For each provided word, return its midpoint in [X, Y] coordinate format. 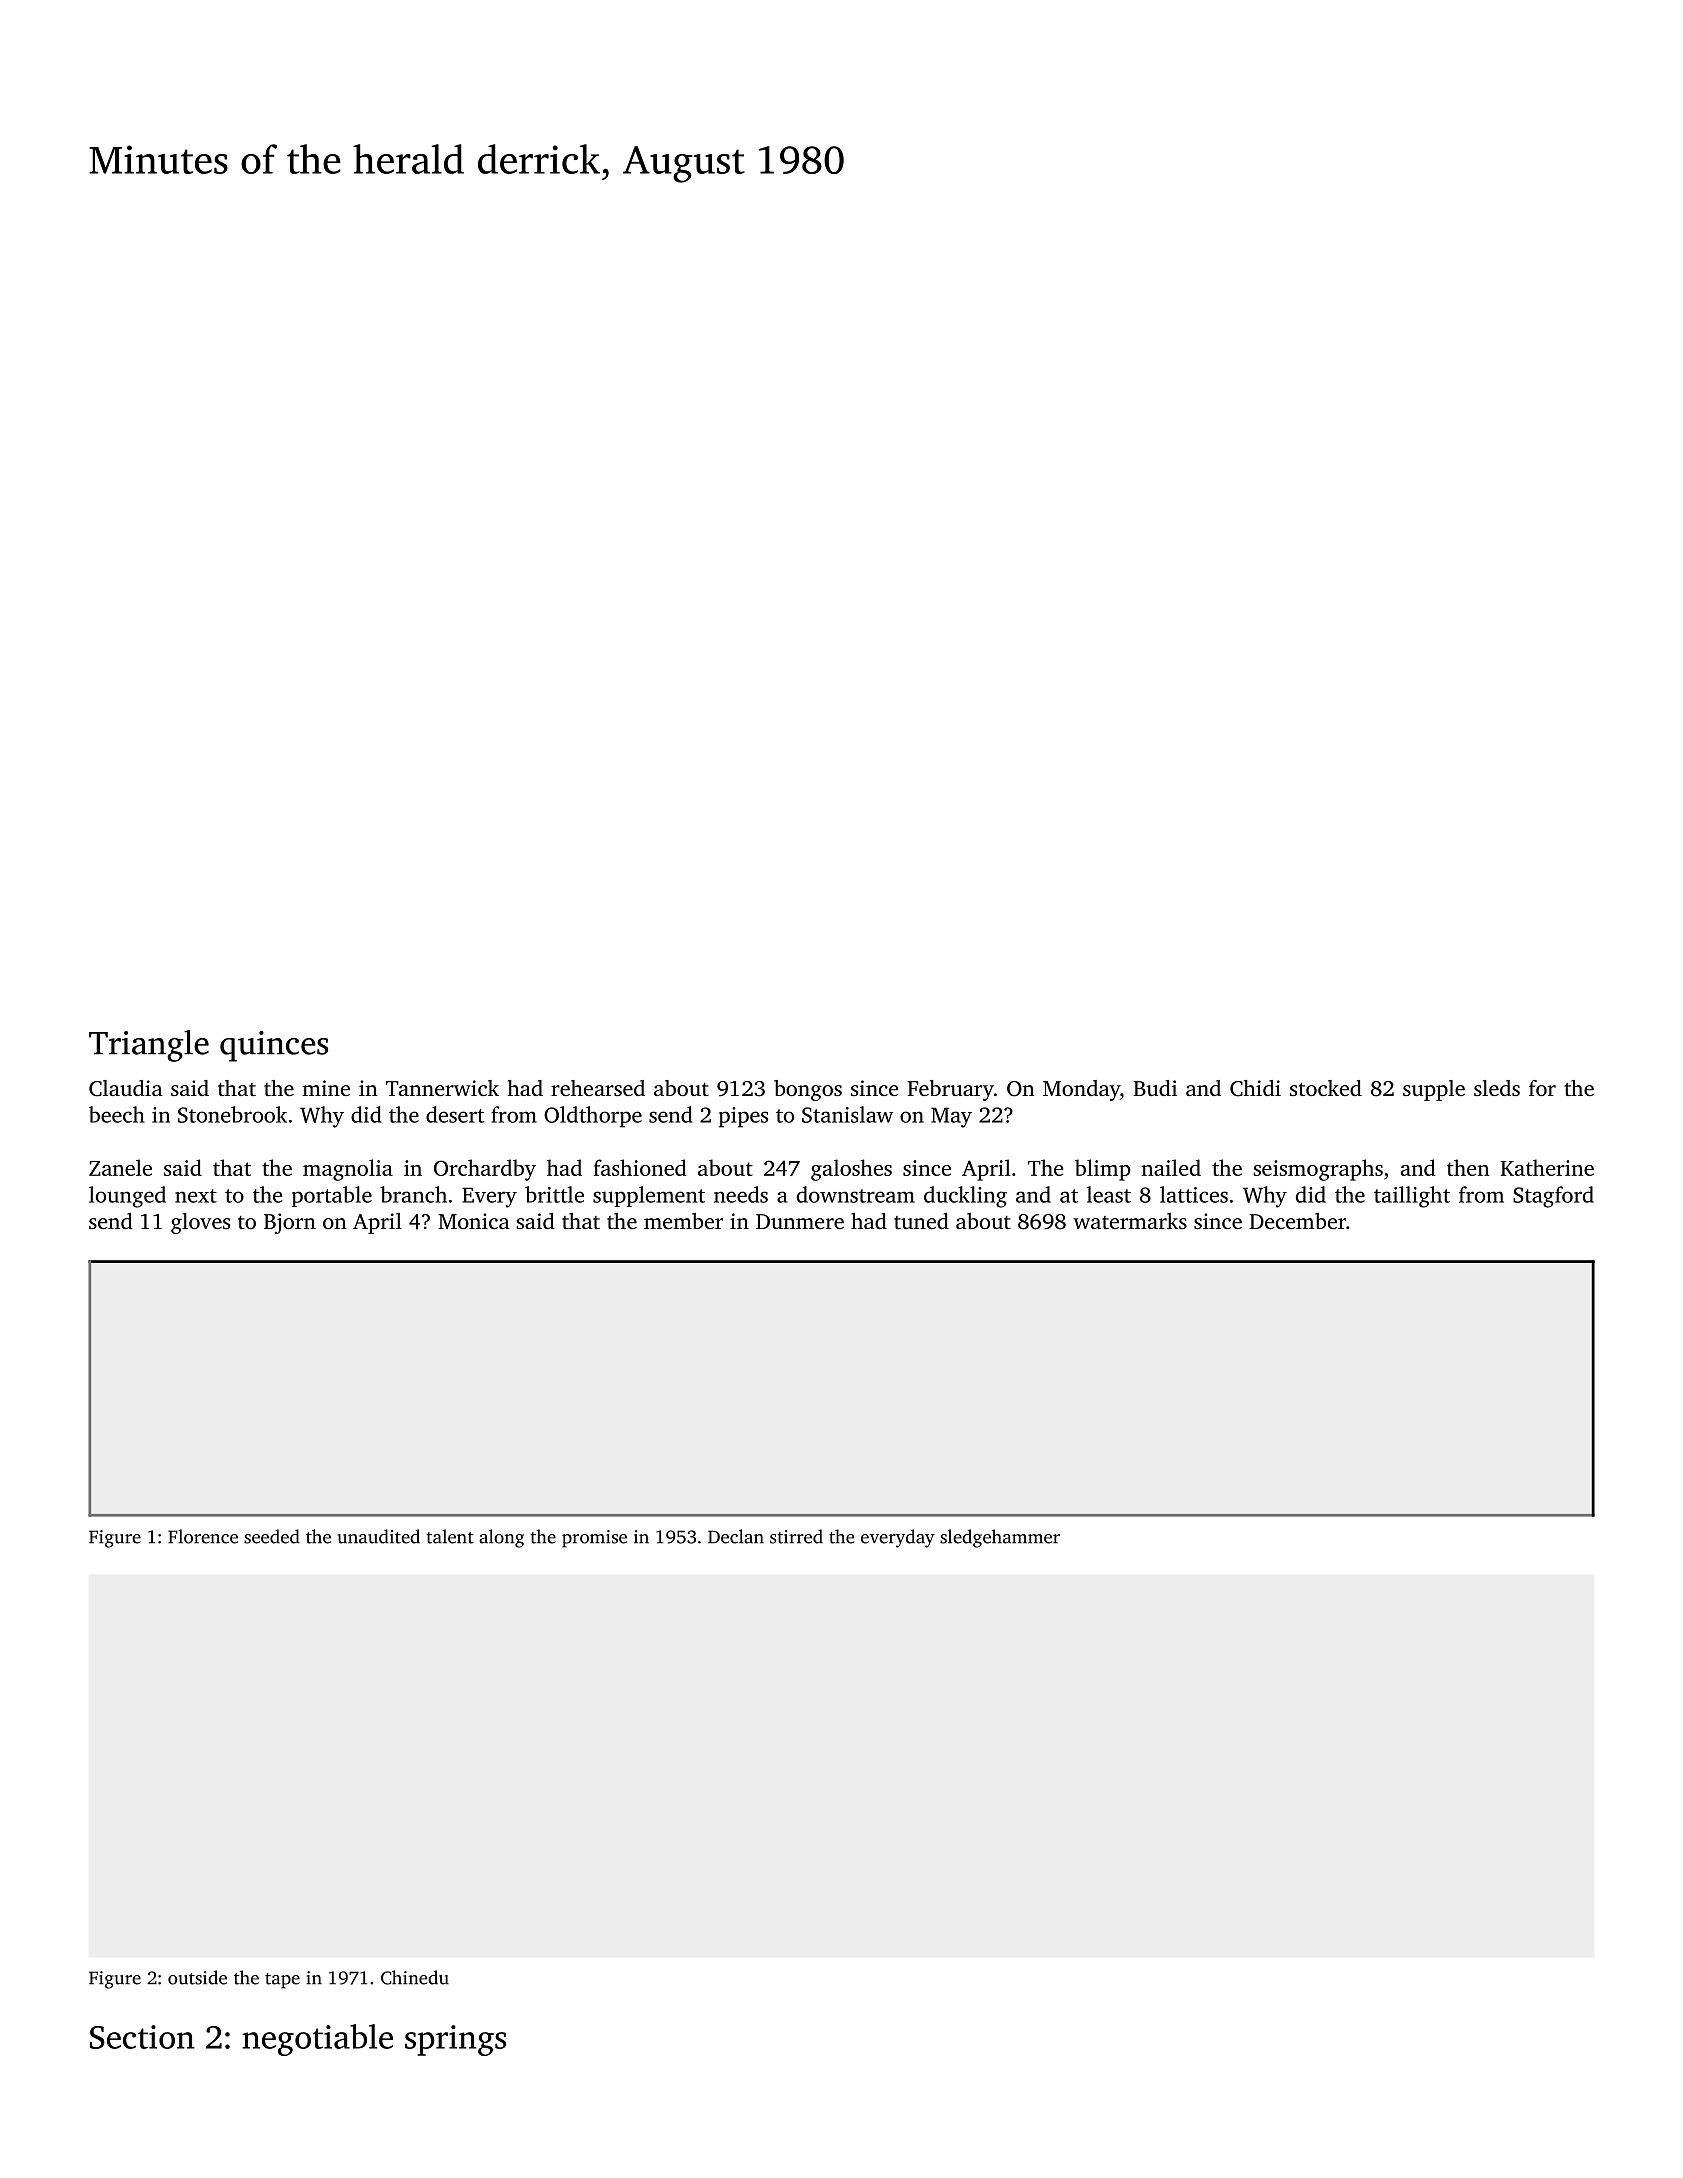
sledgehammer [1000, 1538]
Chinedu [415, 1977]
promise [594, 1539]
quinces [274, 1046]
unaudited [379, 1536]
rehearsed [598, 1088]
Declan [736, 1536]
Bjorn [290, 1223]
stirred [796, 1536]
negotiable [317, 2040]
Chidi [1255, 1088]
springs [455, 2040]
